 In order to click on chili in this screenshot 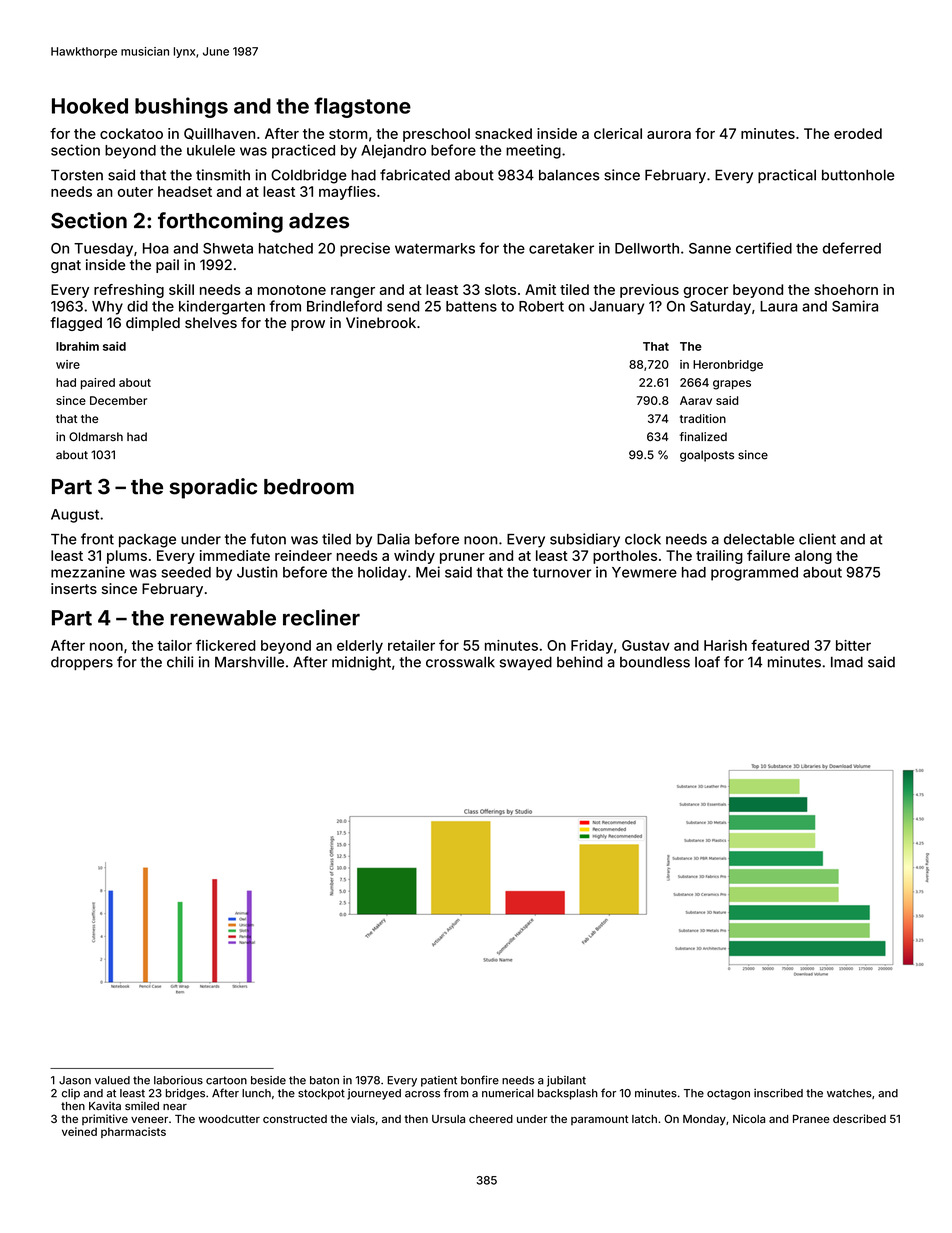, I will do `click(180, 662)`.
